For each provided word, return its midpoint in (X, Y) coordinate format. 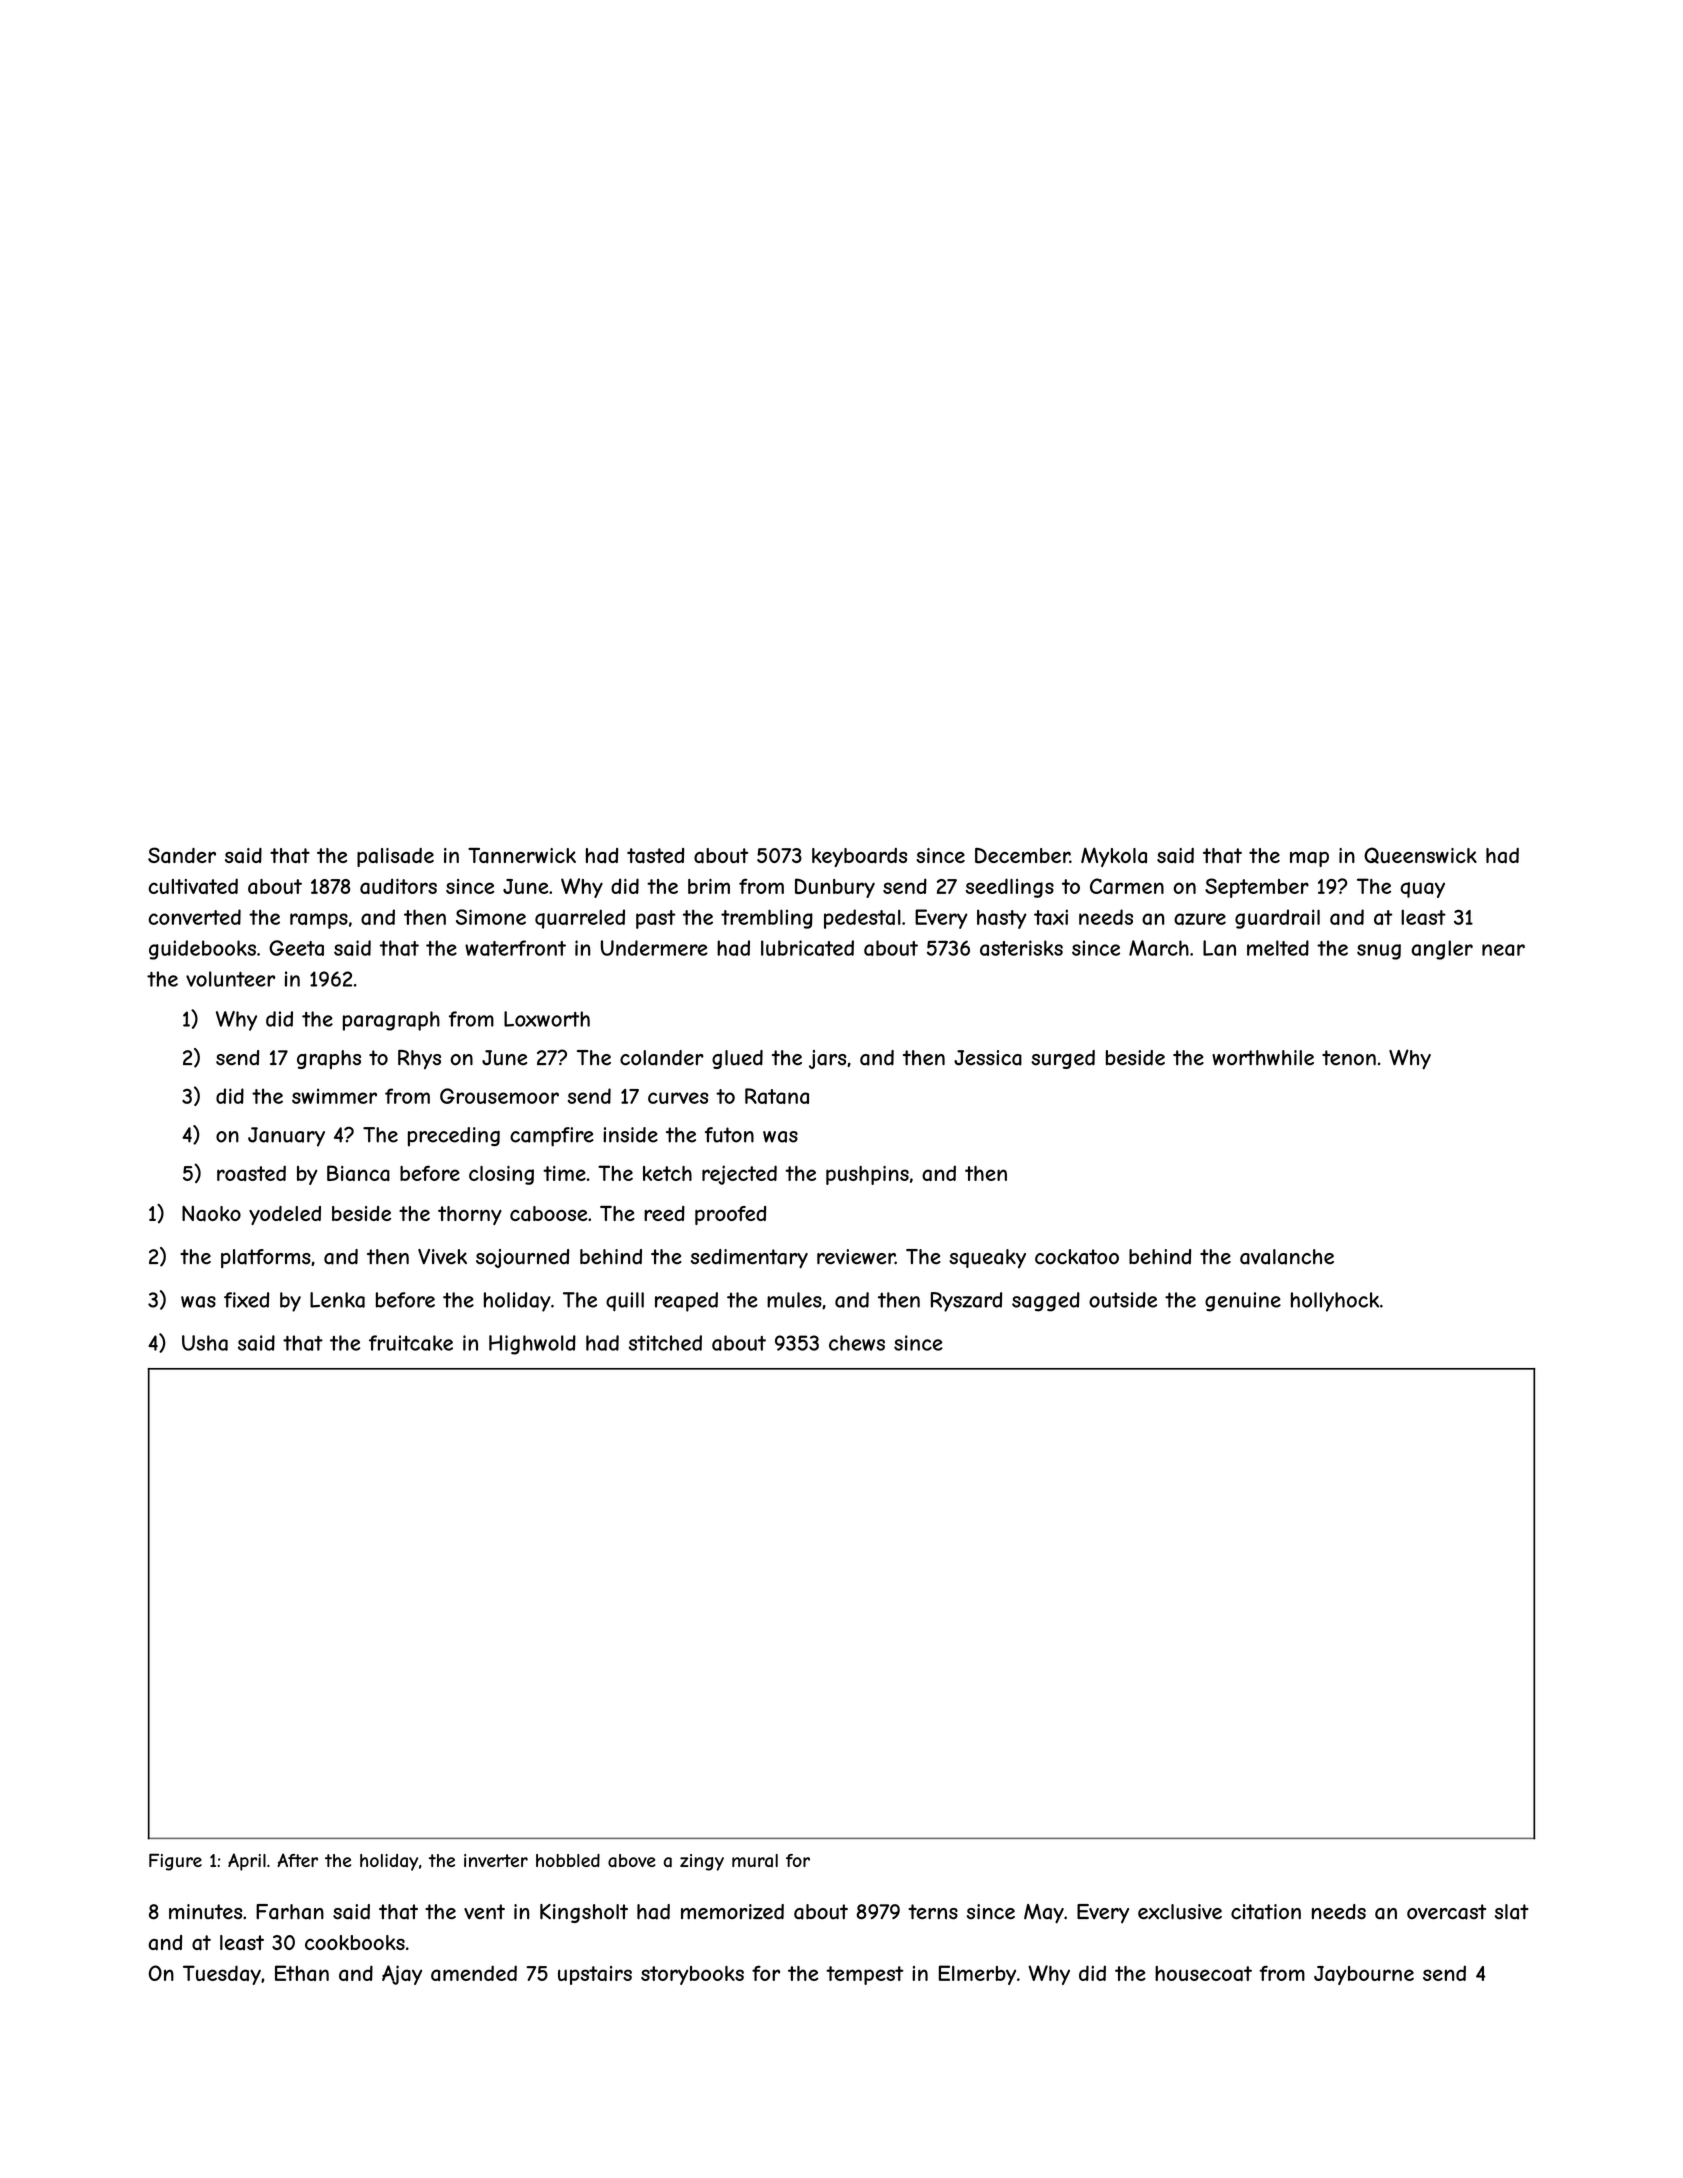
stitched (665, 1343)
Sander (182, 855)
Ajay (402, 1975)
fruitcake (411, 1343)
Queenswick (1420, 855)
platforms (266, 1258)
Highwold (532, 1345)
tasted (655, 856)
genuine (1243, 1302)
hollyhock (1335, 1302)
